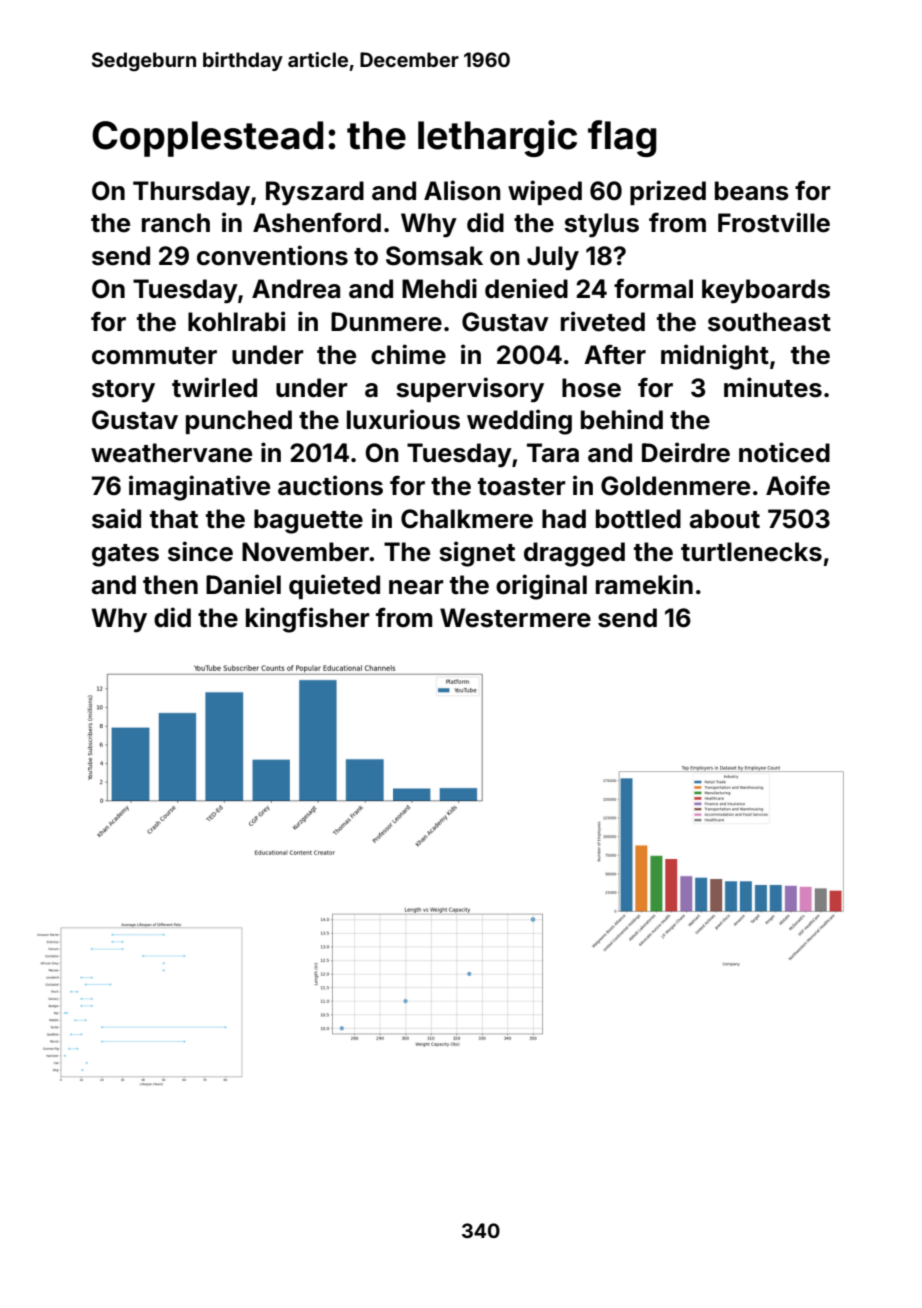  I want to click on auctions, so click(330, 485).
